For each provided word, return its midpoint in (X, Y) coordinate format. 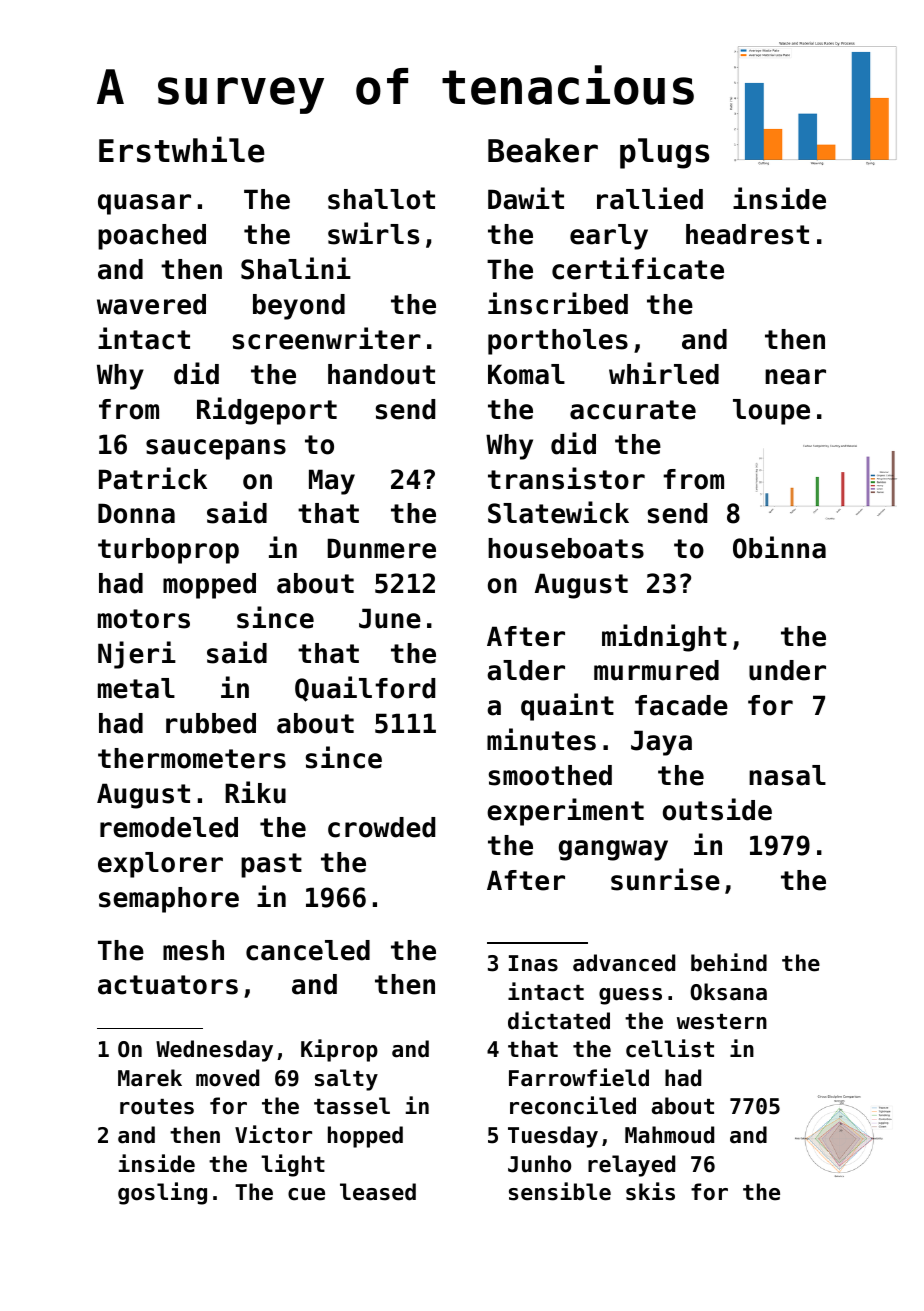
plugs (664, 153)
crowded (381, 827)
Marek (150, 1078)
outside (717, 809)
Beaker (543, 150)
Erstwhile (181, 149)
